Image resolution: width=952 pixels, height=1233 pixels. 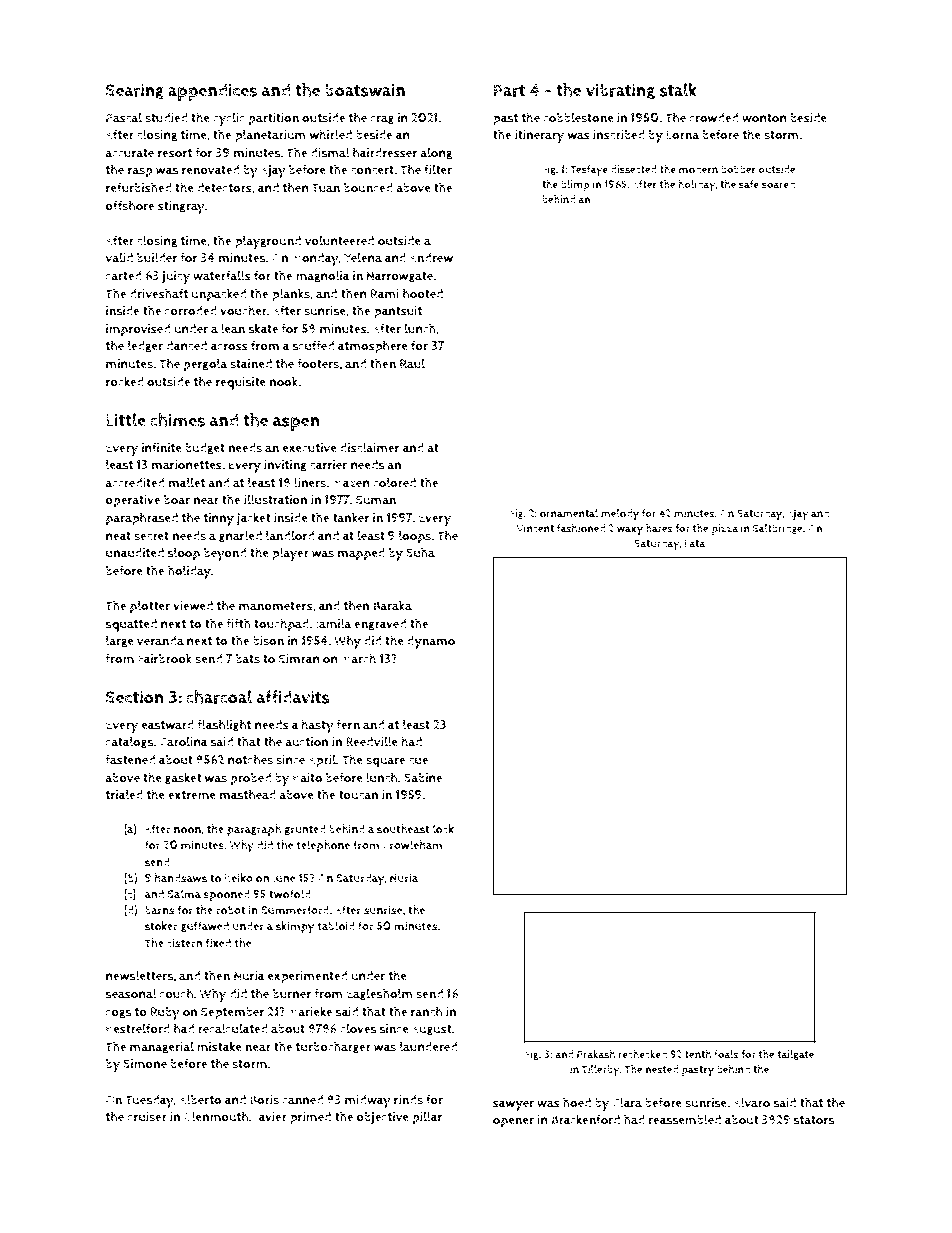 What do you see at coordinates (581, 528) in the document?
I see `fashioned` at bounding box center [581, 528].
